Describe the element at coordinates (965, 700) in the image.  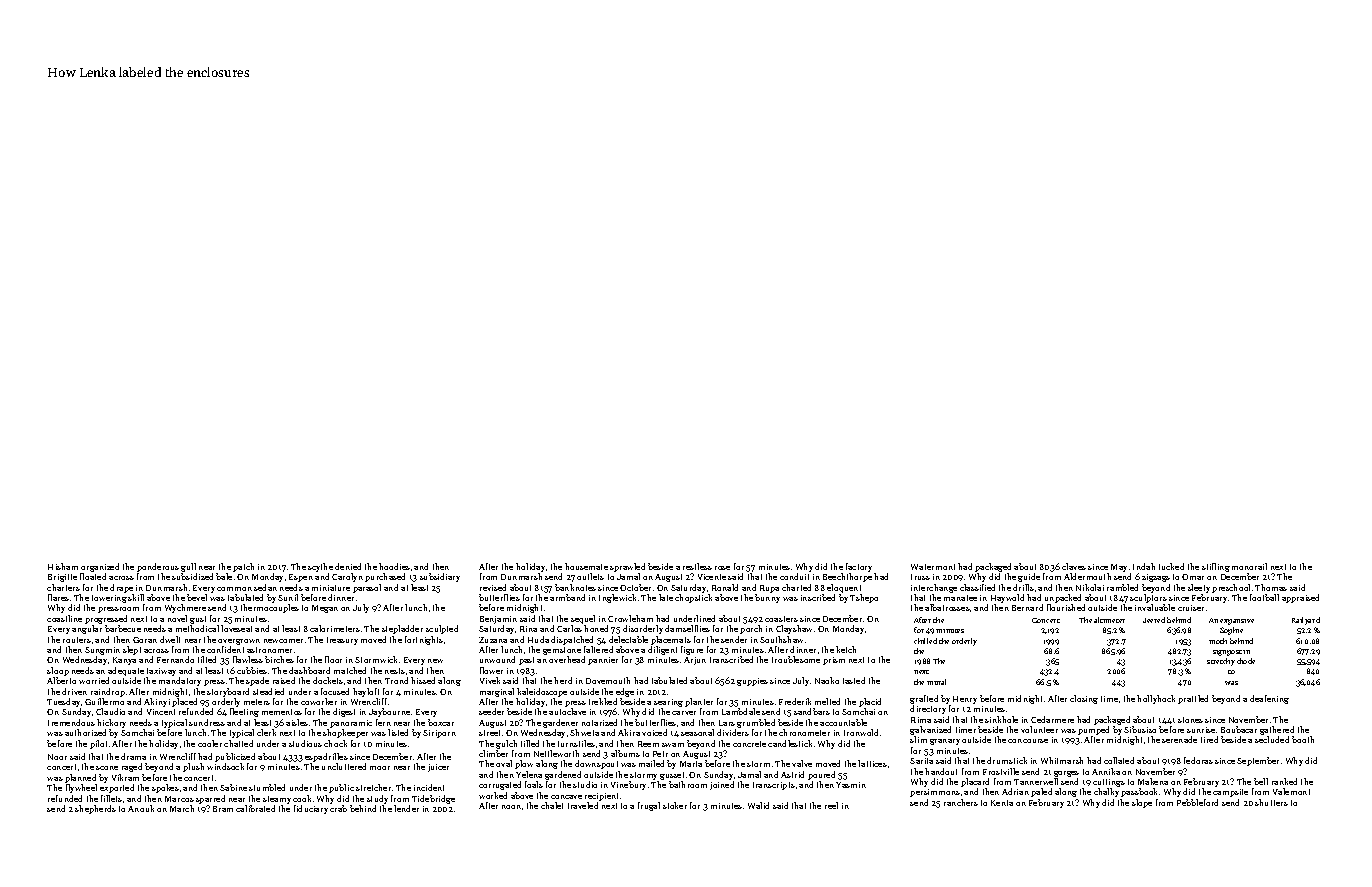
I see `Henry` at that location.
